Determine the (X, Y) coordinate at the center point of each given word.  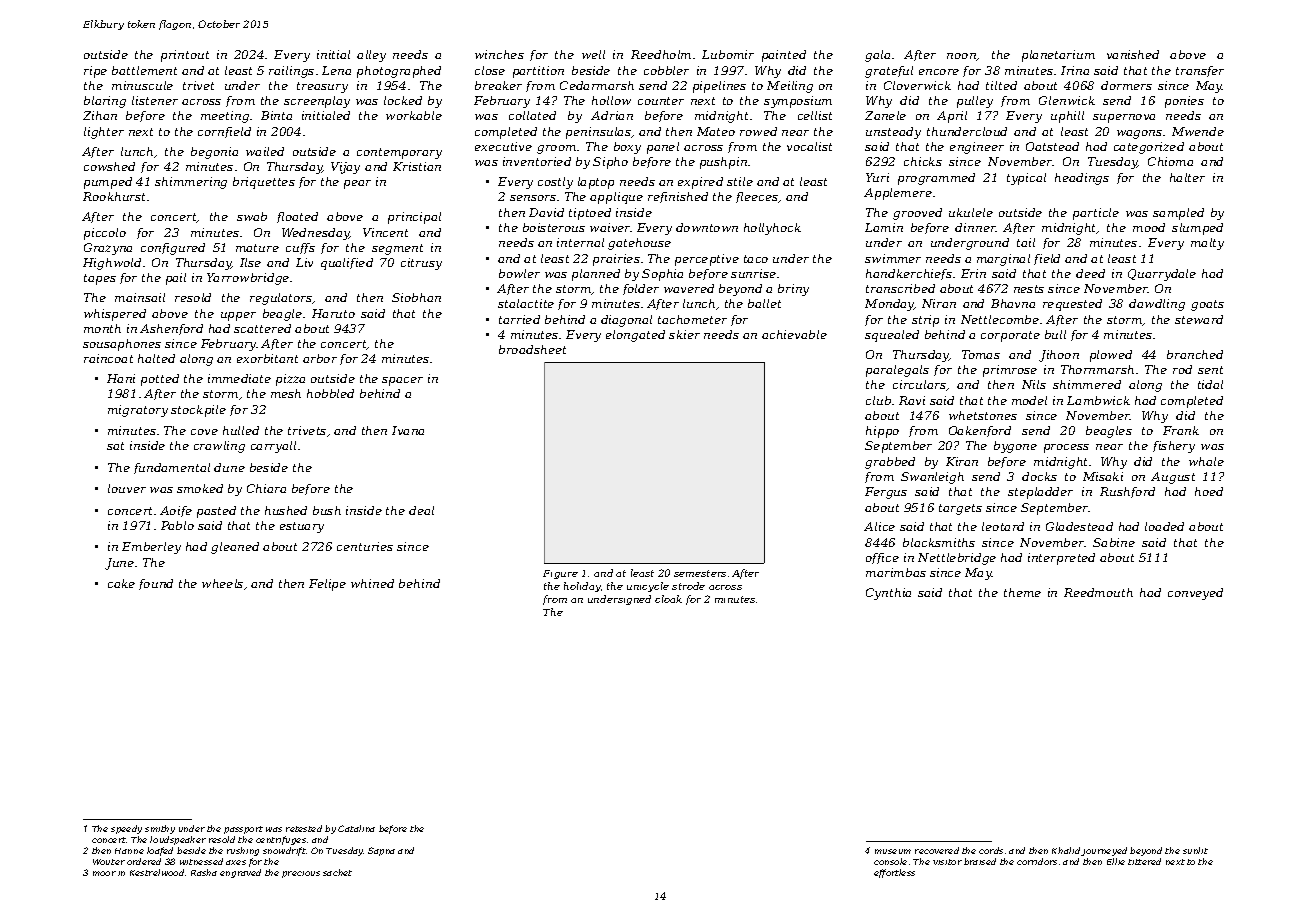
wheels (222, 583)
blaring (105, 102)
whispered (115, 315)
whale (1206, 461)
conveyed (1195, 594)
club (878, 400)
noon (962, 57)
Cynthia (888, 594)
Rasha (204, 872)
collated (532, 115)
